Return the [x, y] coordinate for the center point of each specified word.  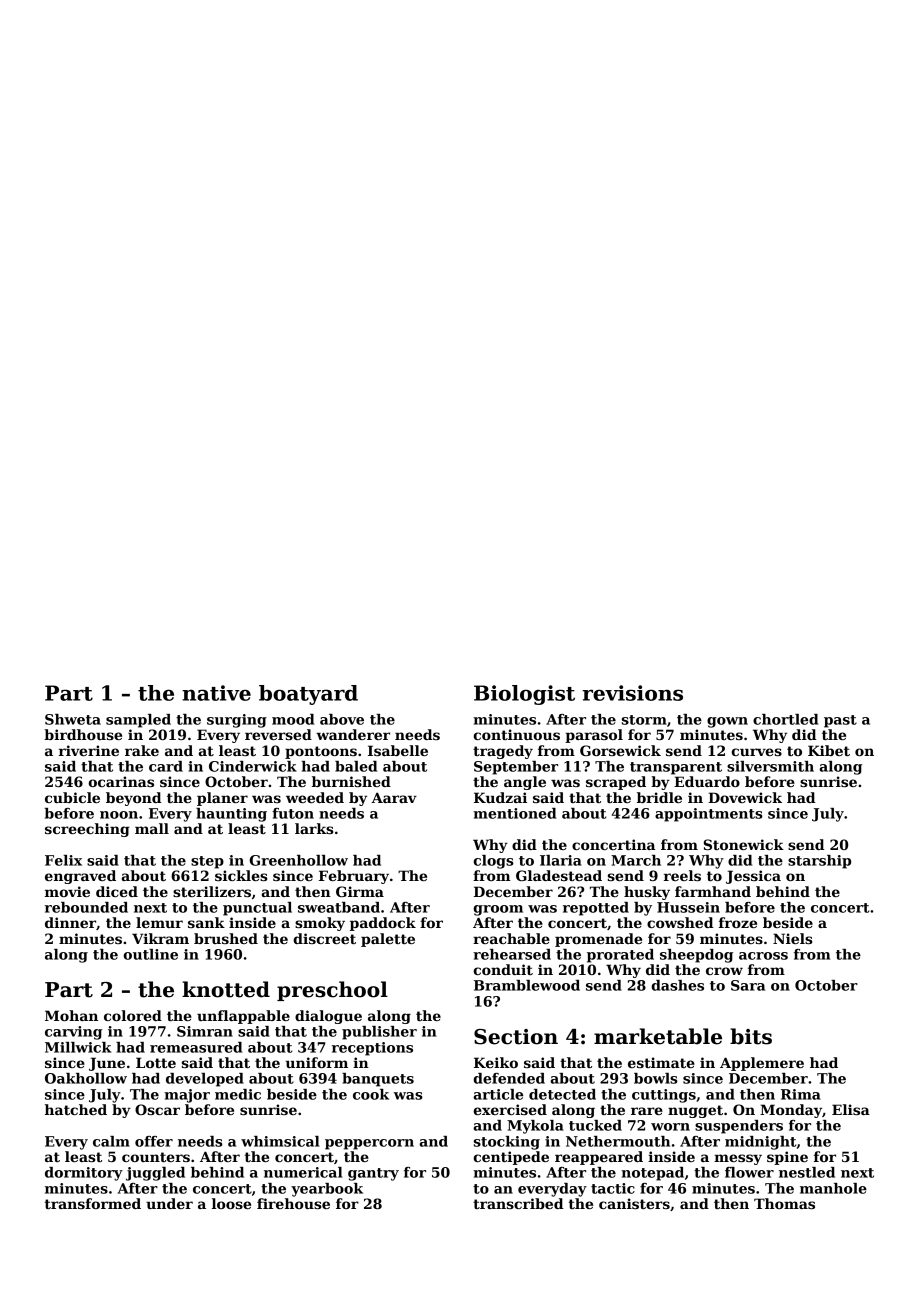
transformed [93, 1203]
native [216, 693]
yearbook [327, 1190]
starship [819, 862]
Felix [63, 860]
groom [498, 910]
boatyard [308, 695]
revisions [632, 693]
